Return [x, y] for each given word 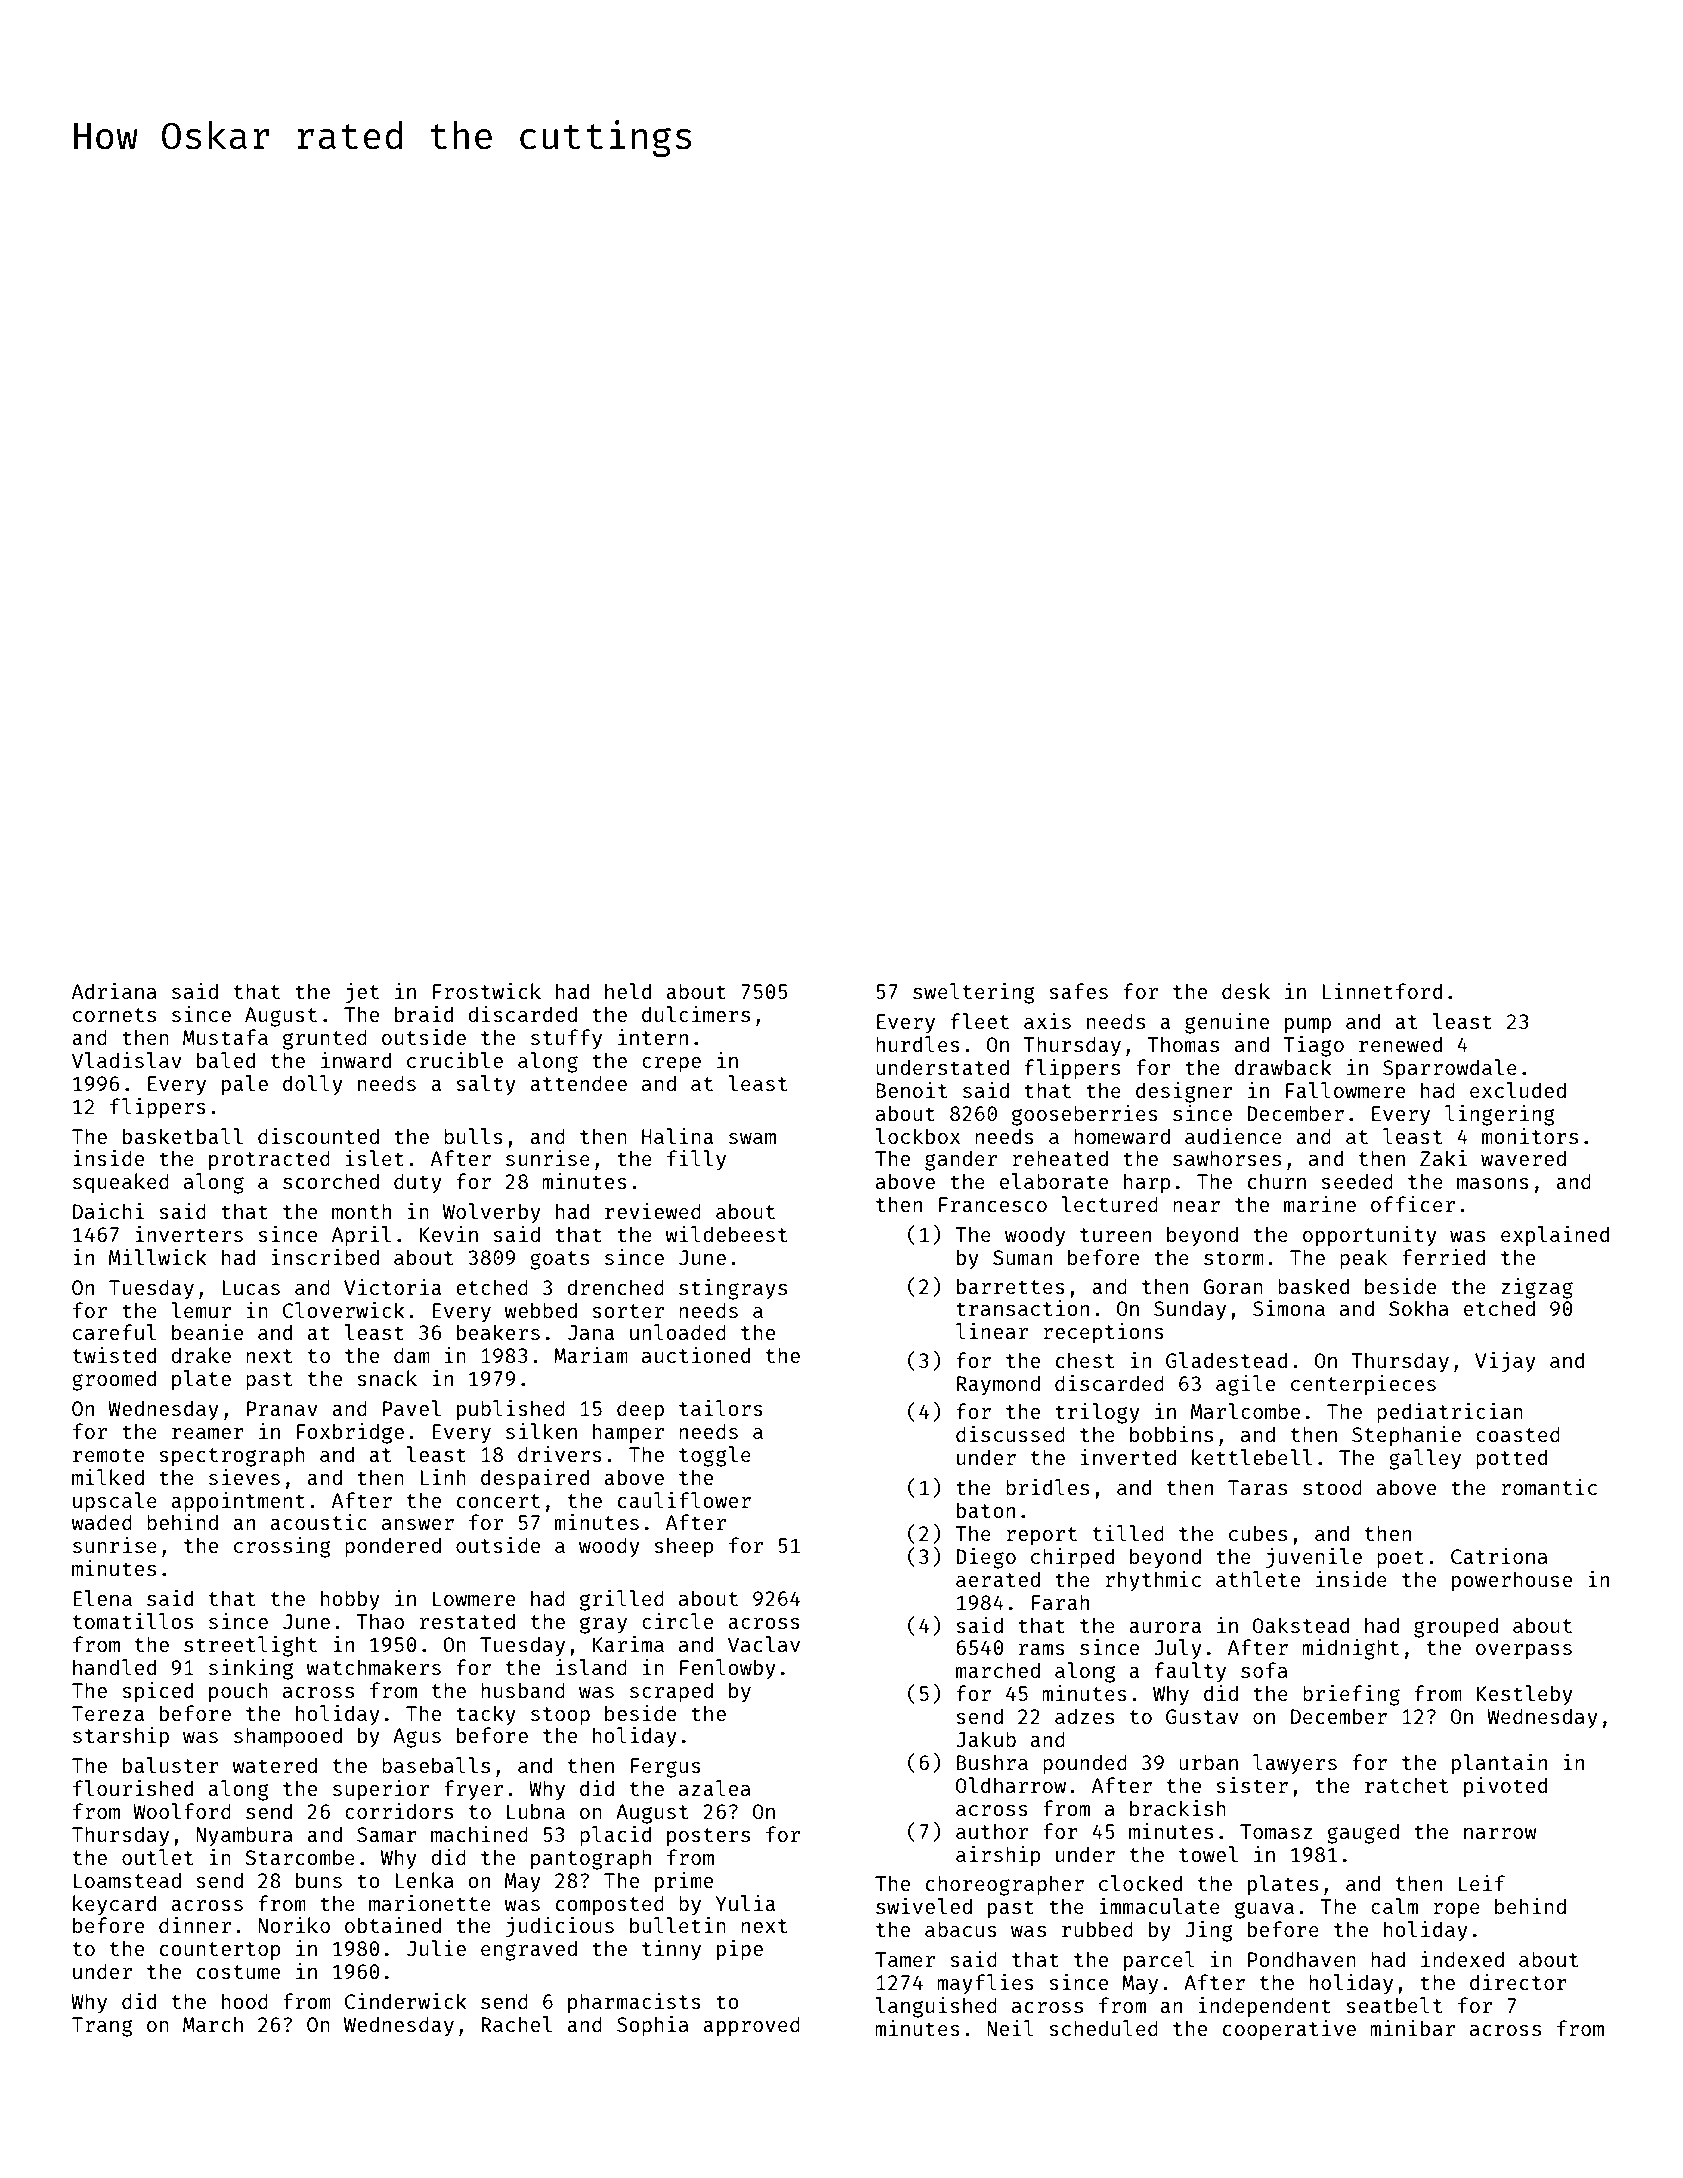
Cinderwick [406, 2001]
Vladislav [127, 1060]
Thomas [1183, 1044]
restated [467, 1621]
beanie [207, 1332]
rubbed [1097, 1929]
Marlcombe [1245, 1411]
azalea [715, 1788]
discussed [1010, 1434]
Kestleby [1524, 1695]
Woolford [182, 1811]
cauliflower [684, 1500]
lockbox [918, 1136]
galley [1425, 1459]
